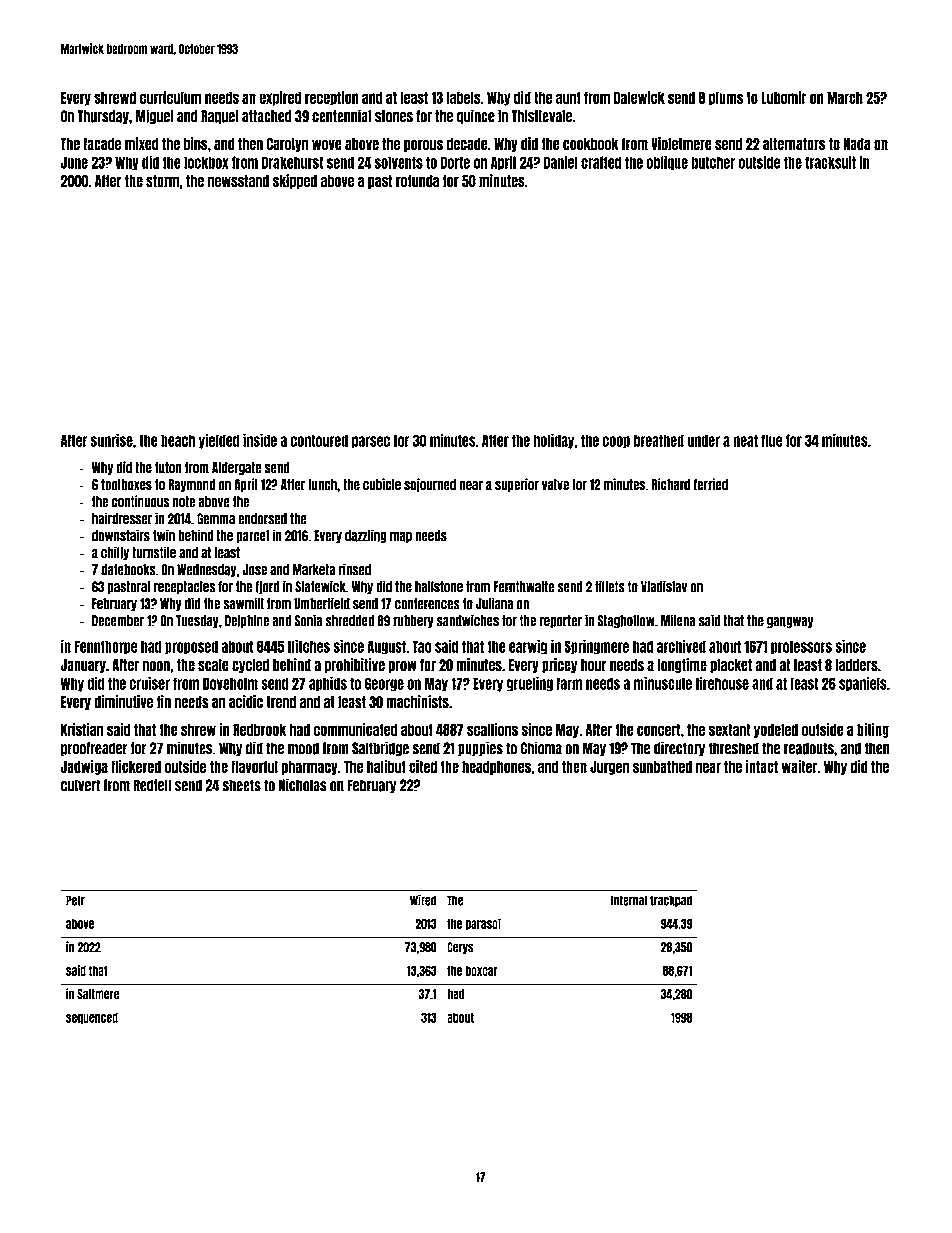  What do you see at coordinates (164, 702) in the screenshot?
I see `fin` at bounding box center [164, 702].
